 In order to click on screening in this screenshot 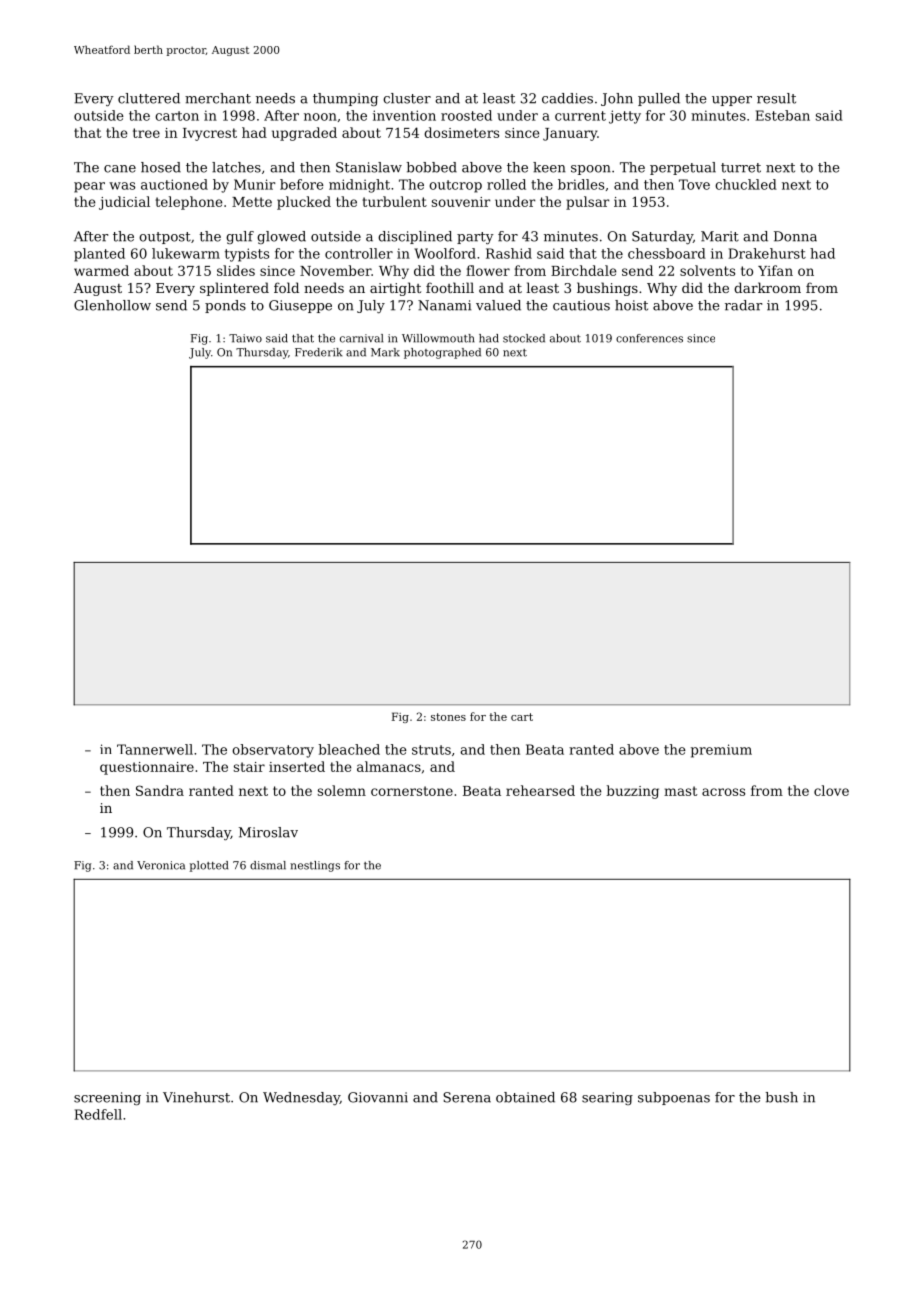, I will do `click(107, 1098)`.
